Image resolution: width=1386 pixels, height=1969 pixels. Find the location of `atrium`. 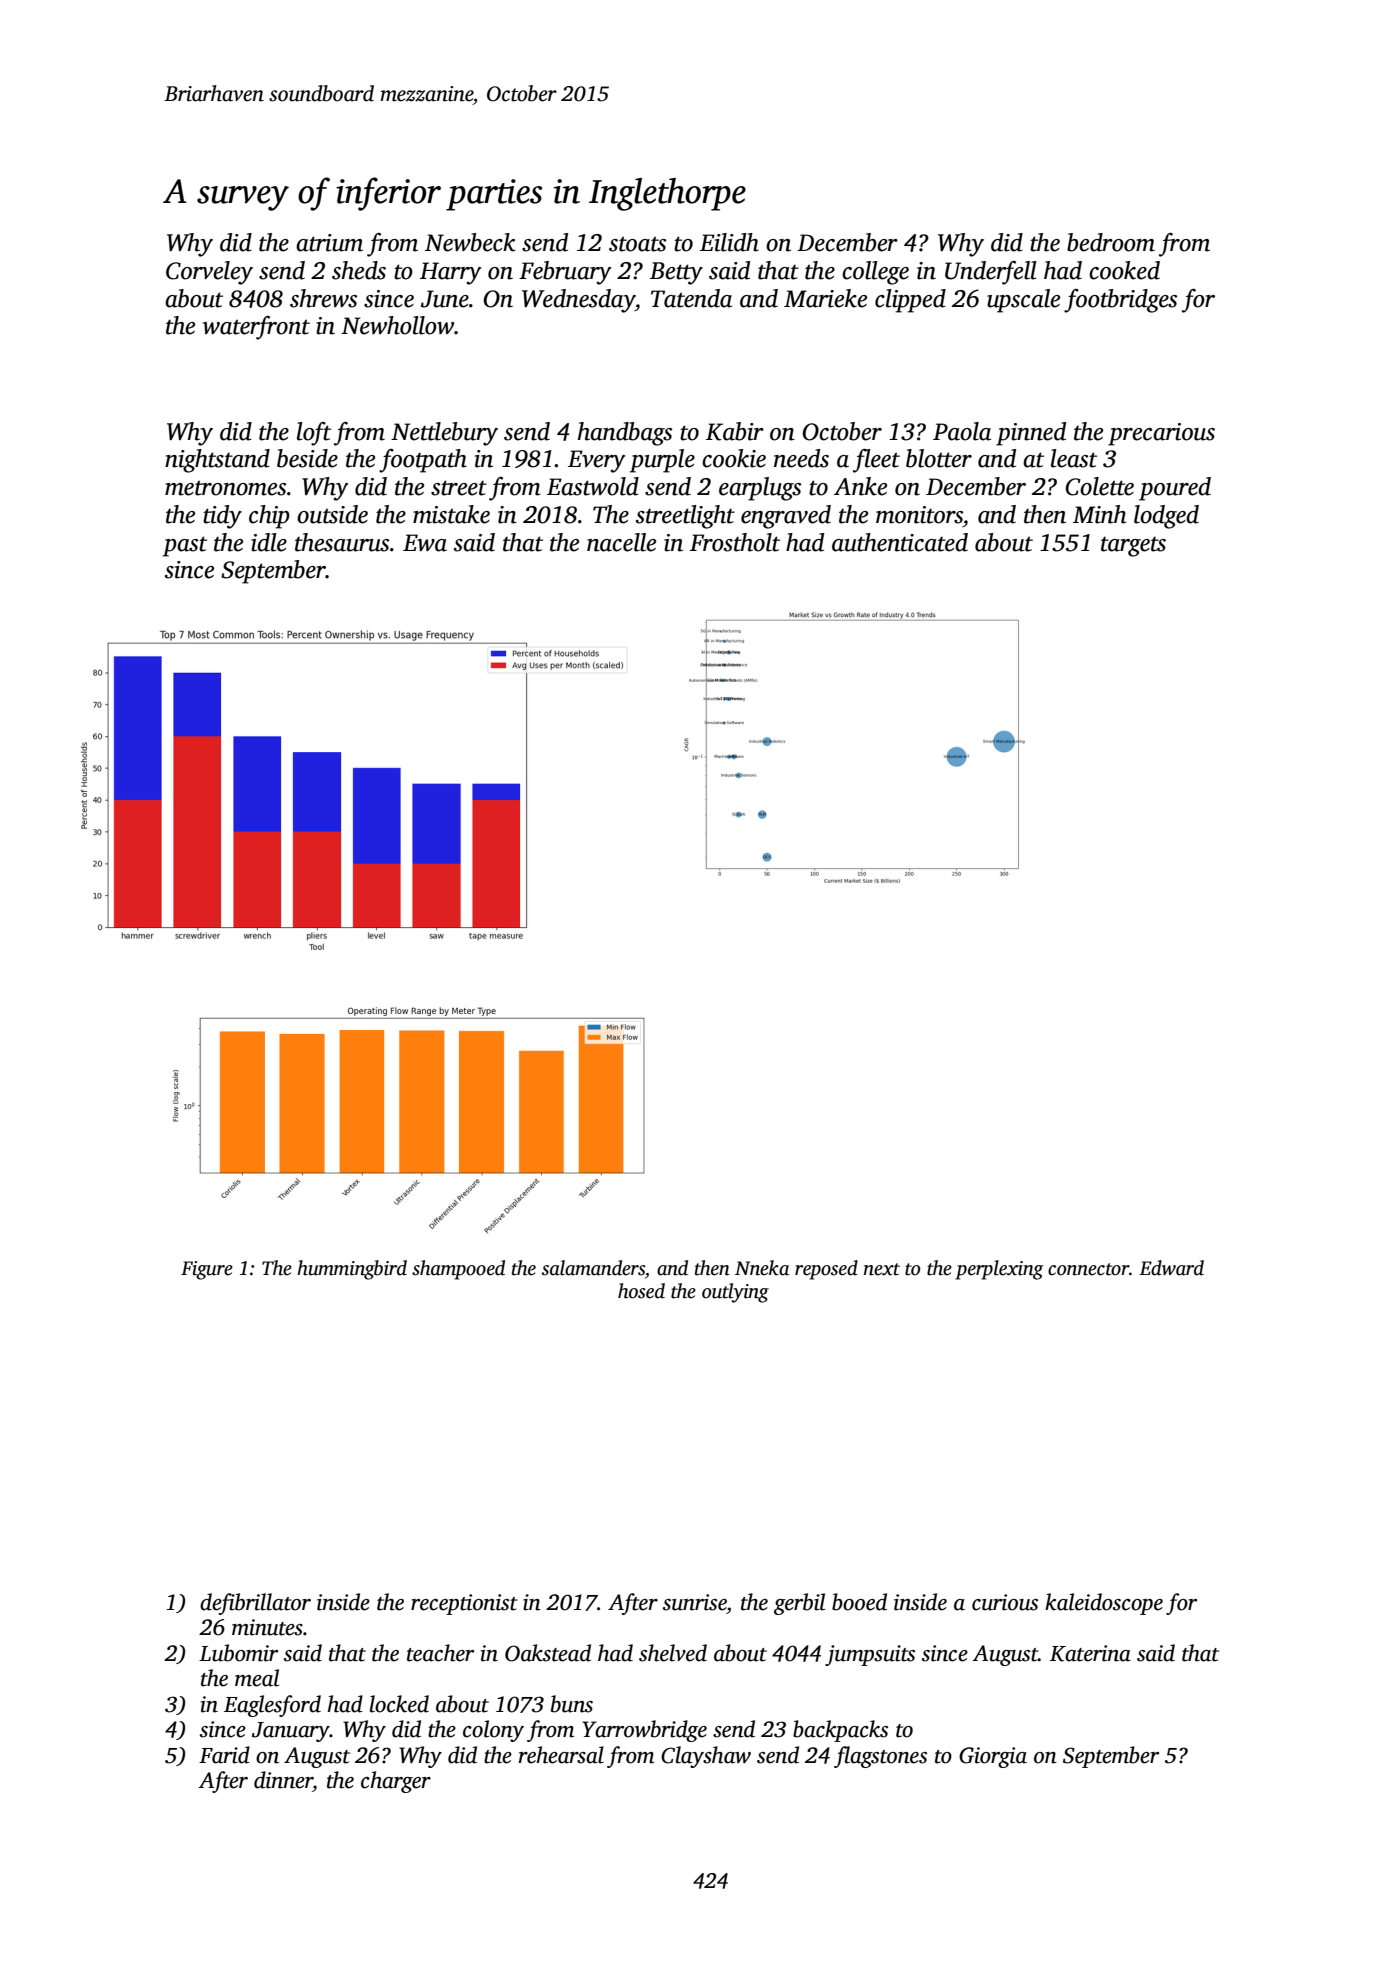

atrium is located at coordinates (329, 243).
